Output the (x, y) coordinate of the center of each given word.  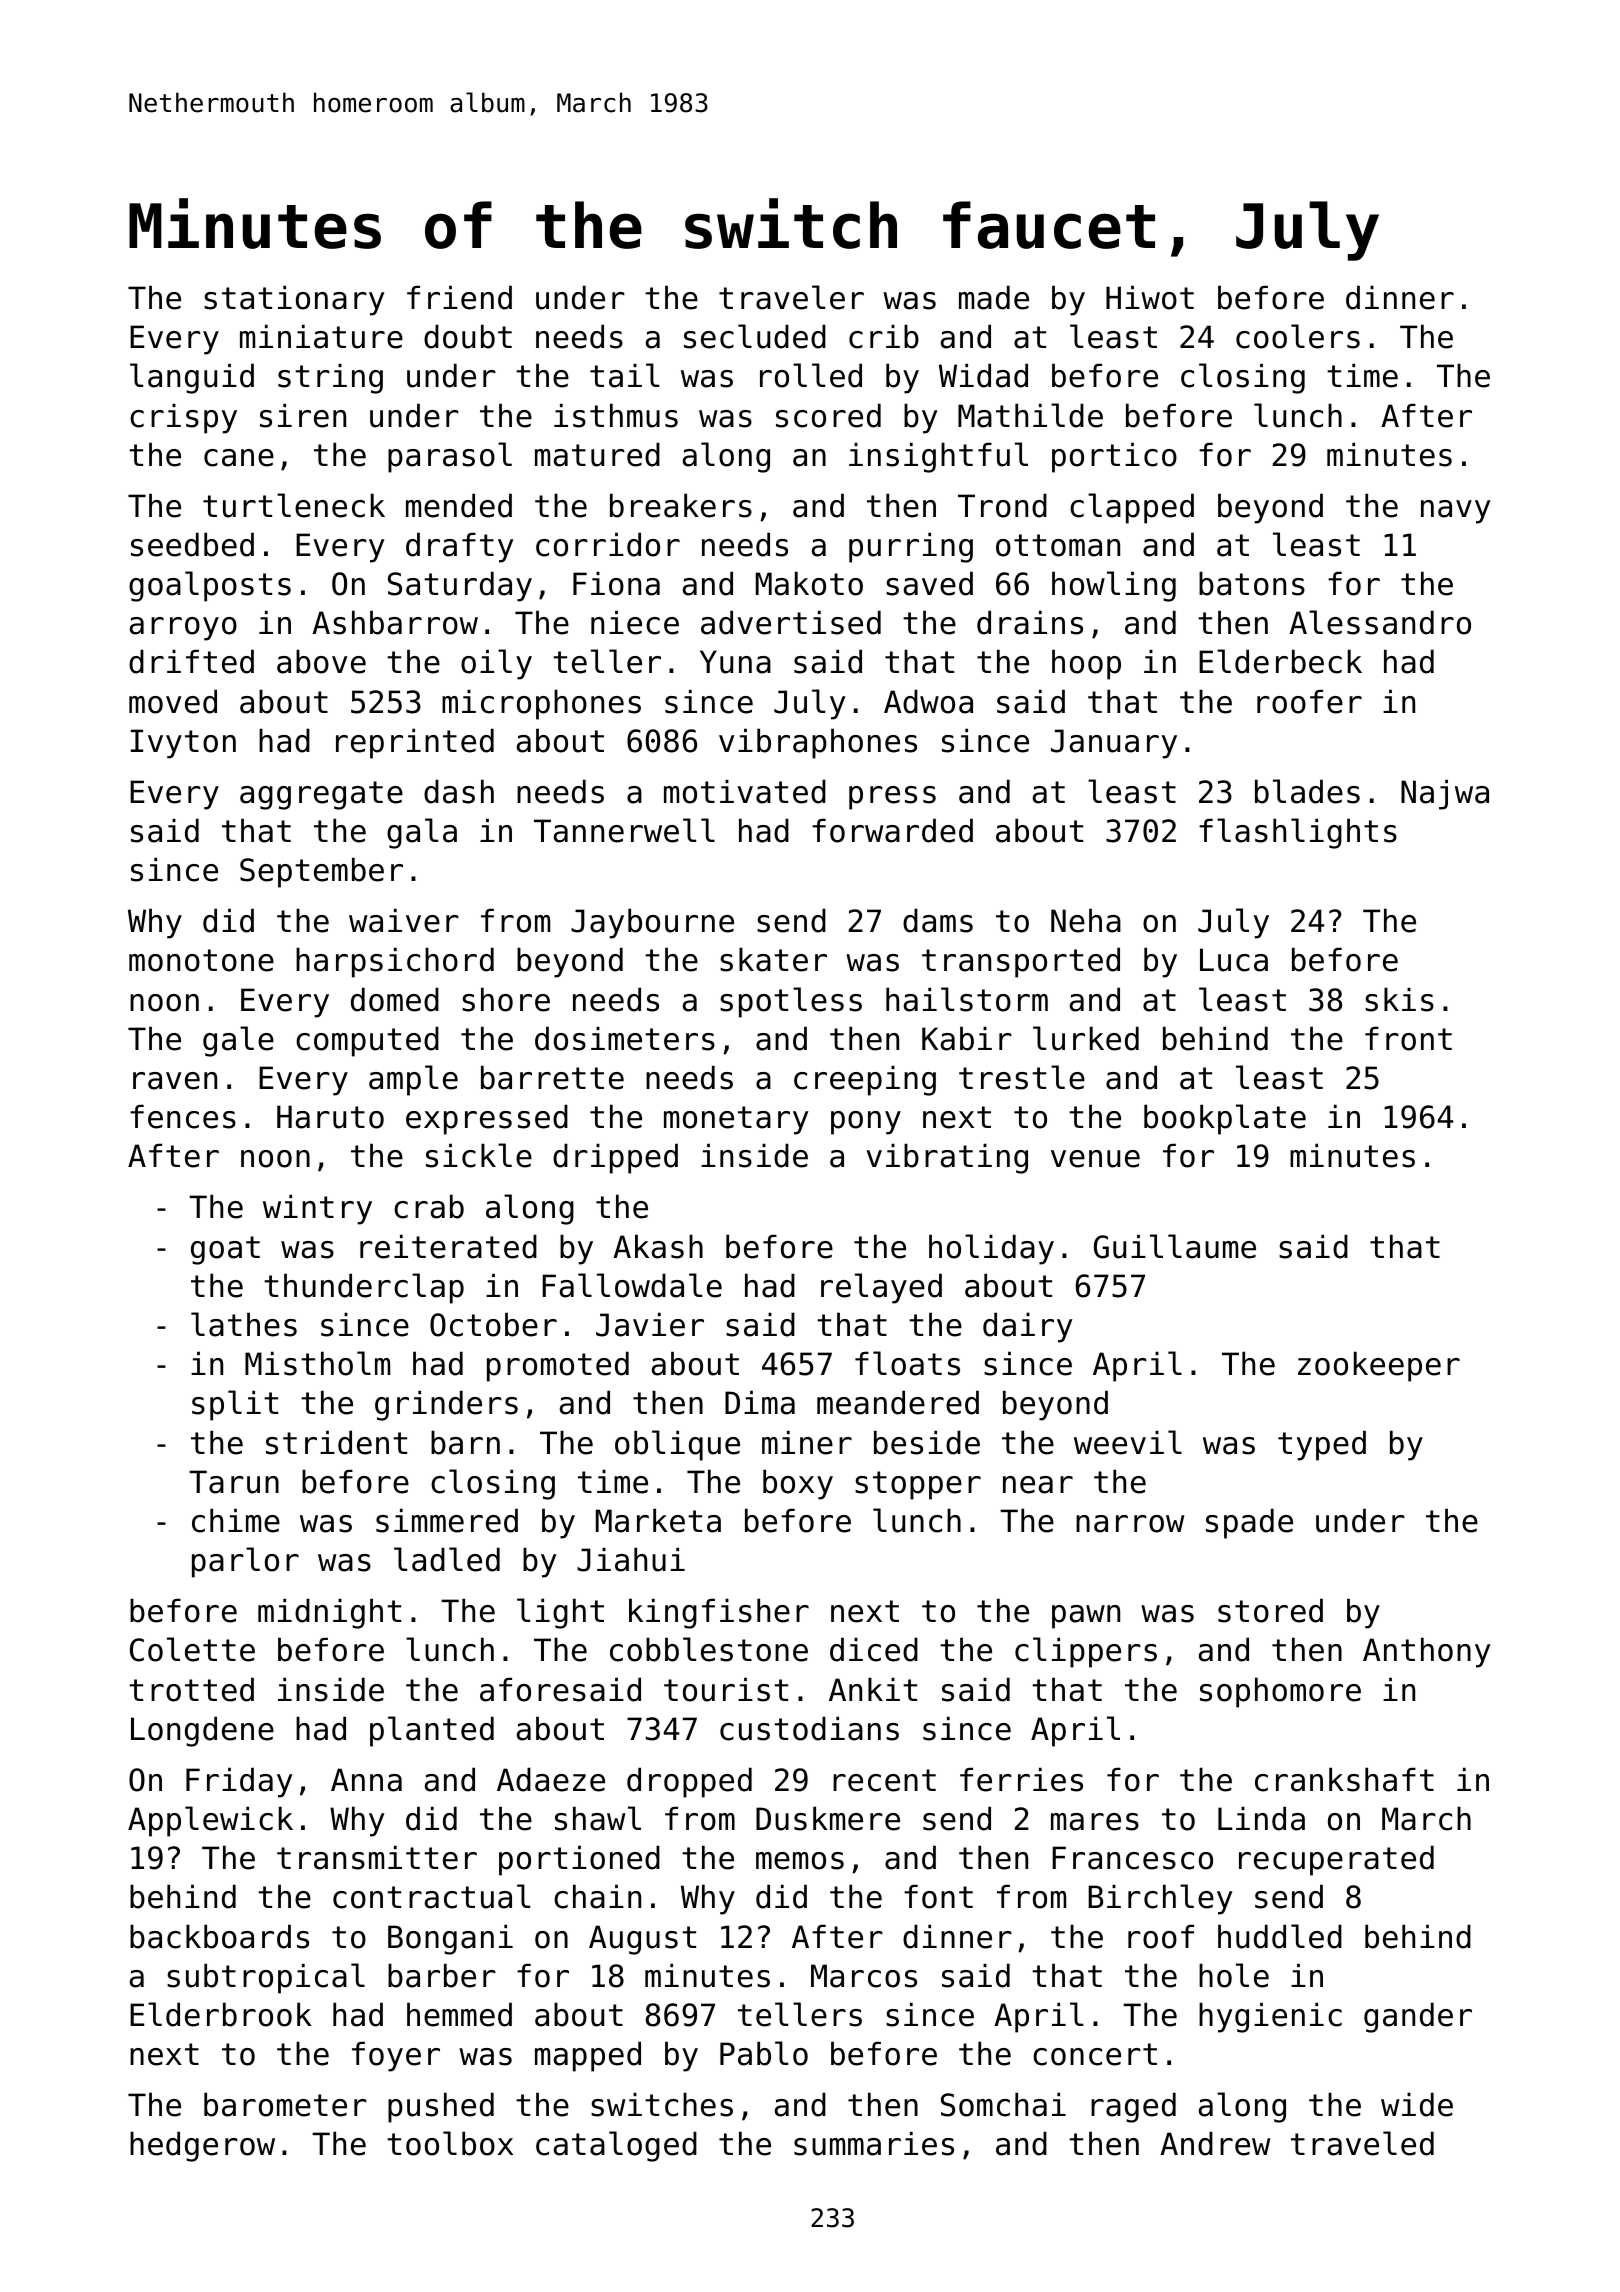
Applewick (210, 1821)
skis (1399, 999)
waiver (404, 920)
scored (828, 415)
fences (183, 1116)
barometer (285, 2104)
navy (1456, 512)
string (330, 378)
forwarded (892, 830)
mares (1095, 1822)
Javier (650, 1324)
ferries (1021, 1779)
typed (1322, 1445)
